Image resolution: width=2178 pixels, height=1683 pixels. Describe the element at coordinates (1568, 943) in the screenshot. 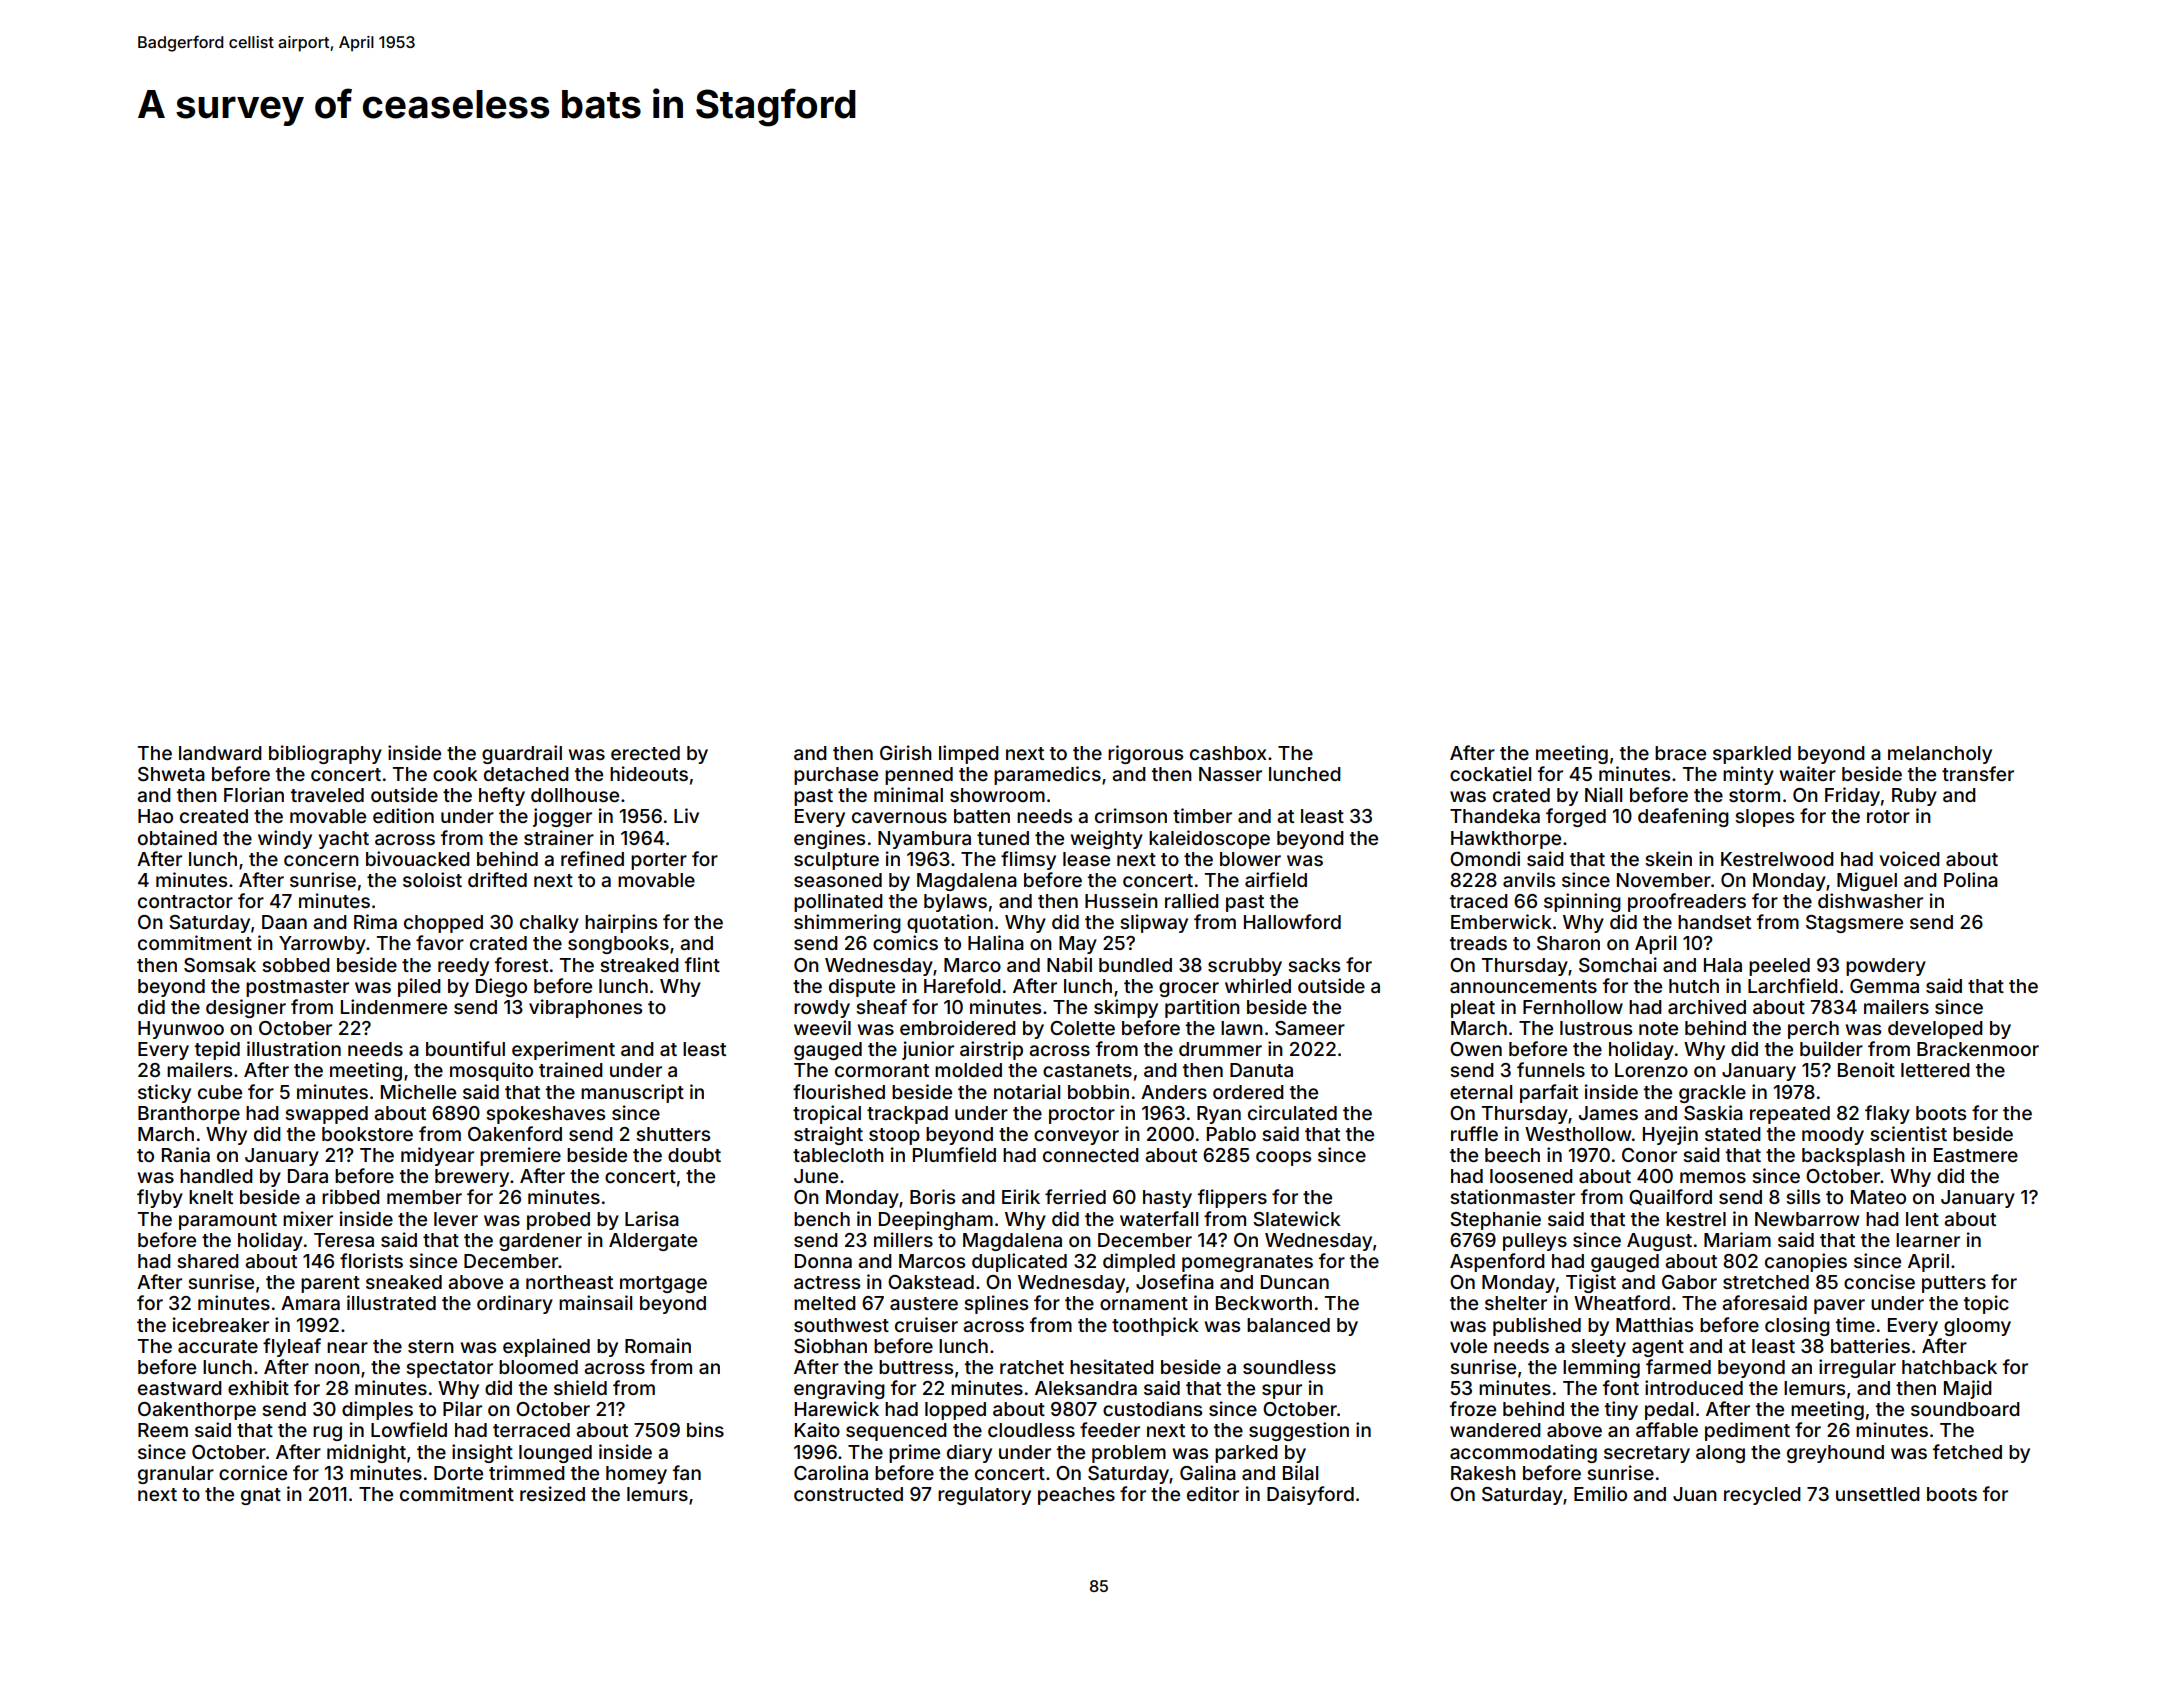

I see `Sharon` at that location.
